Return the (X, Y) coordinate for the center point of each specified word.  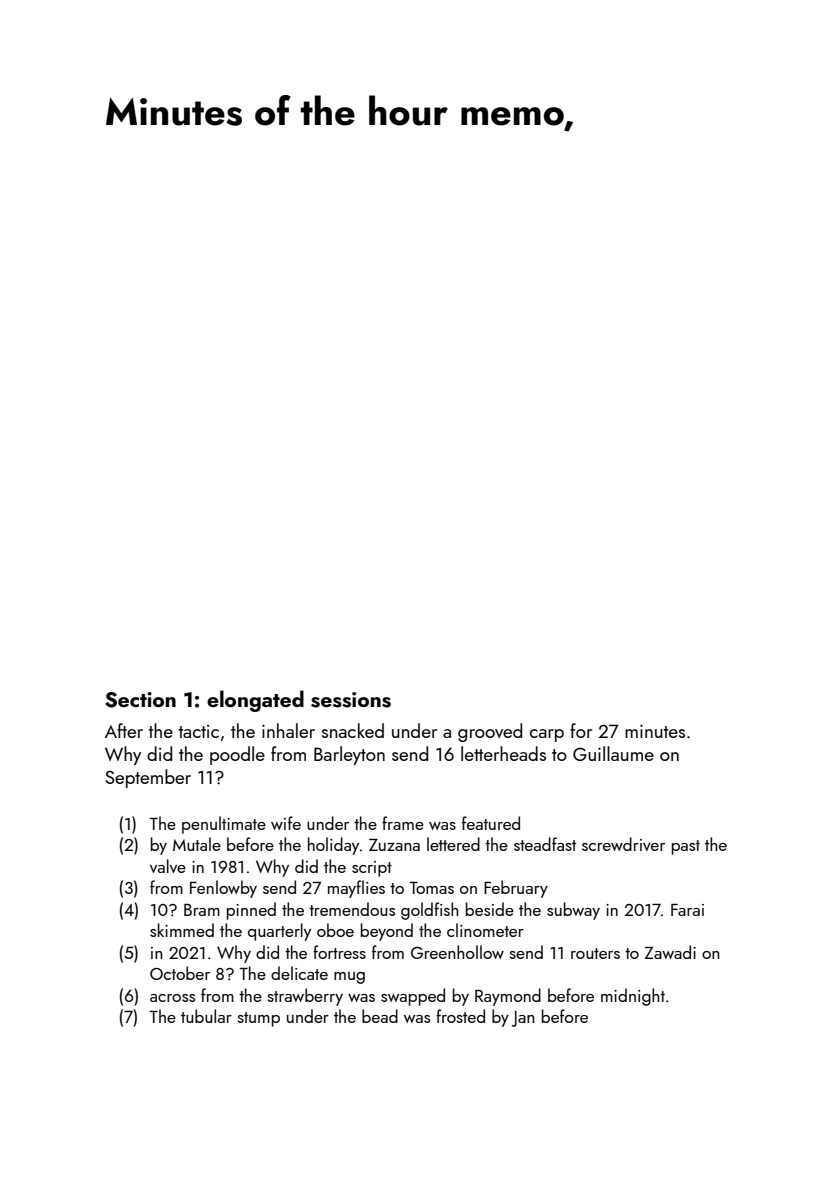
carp (547, 735)
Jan (523, 1019)
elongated (255, 701)
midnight (633, 997)
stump (259, 1019)
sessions (351, 700)
